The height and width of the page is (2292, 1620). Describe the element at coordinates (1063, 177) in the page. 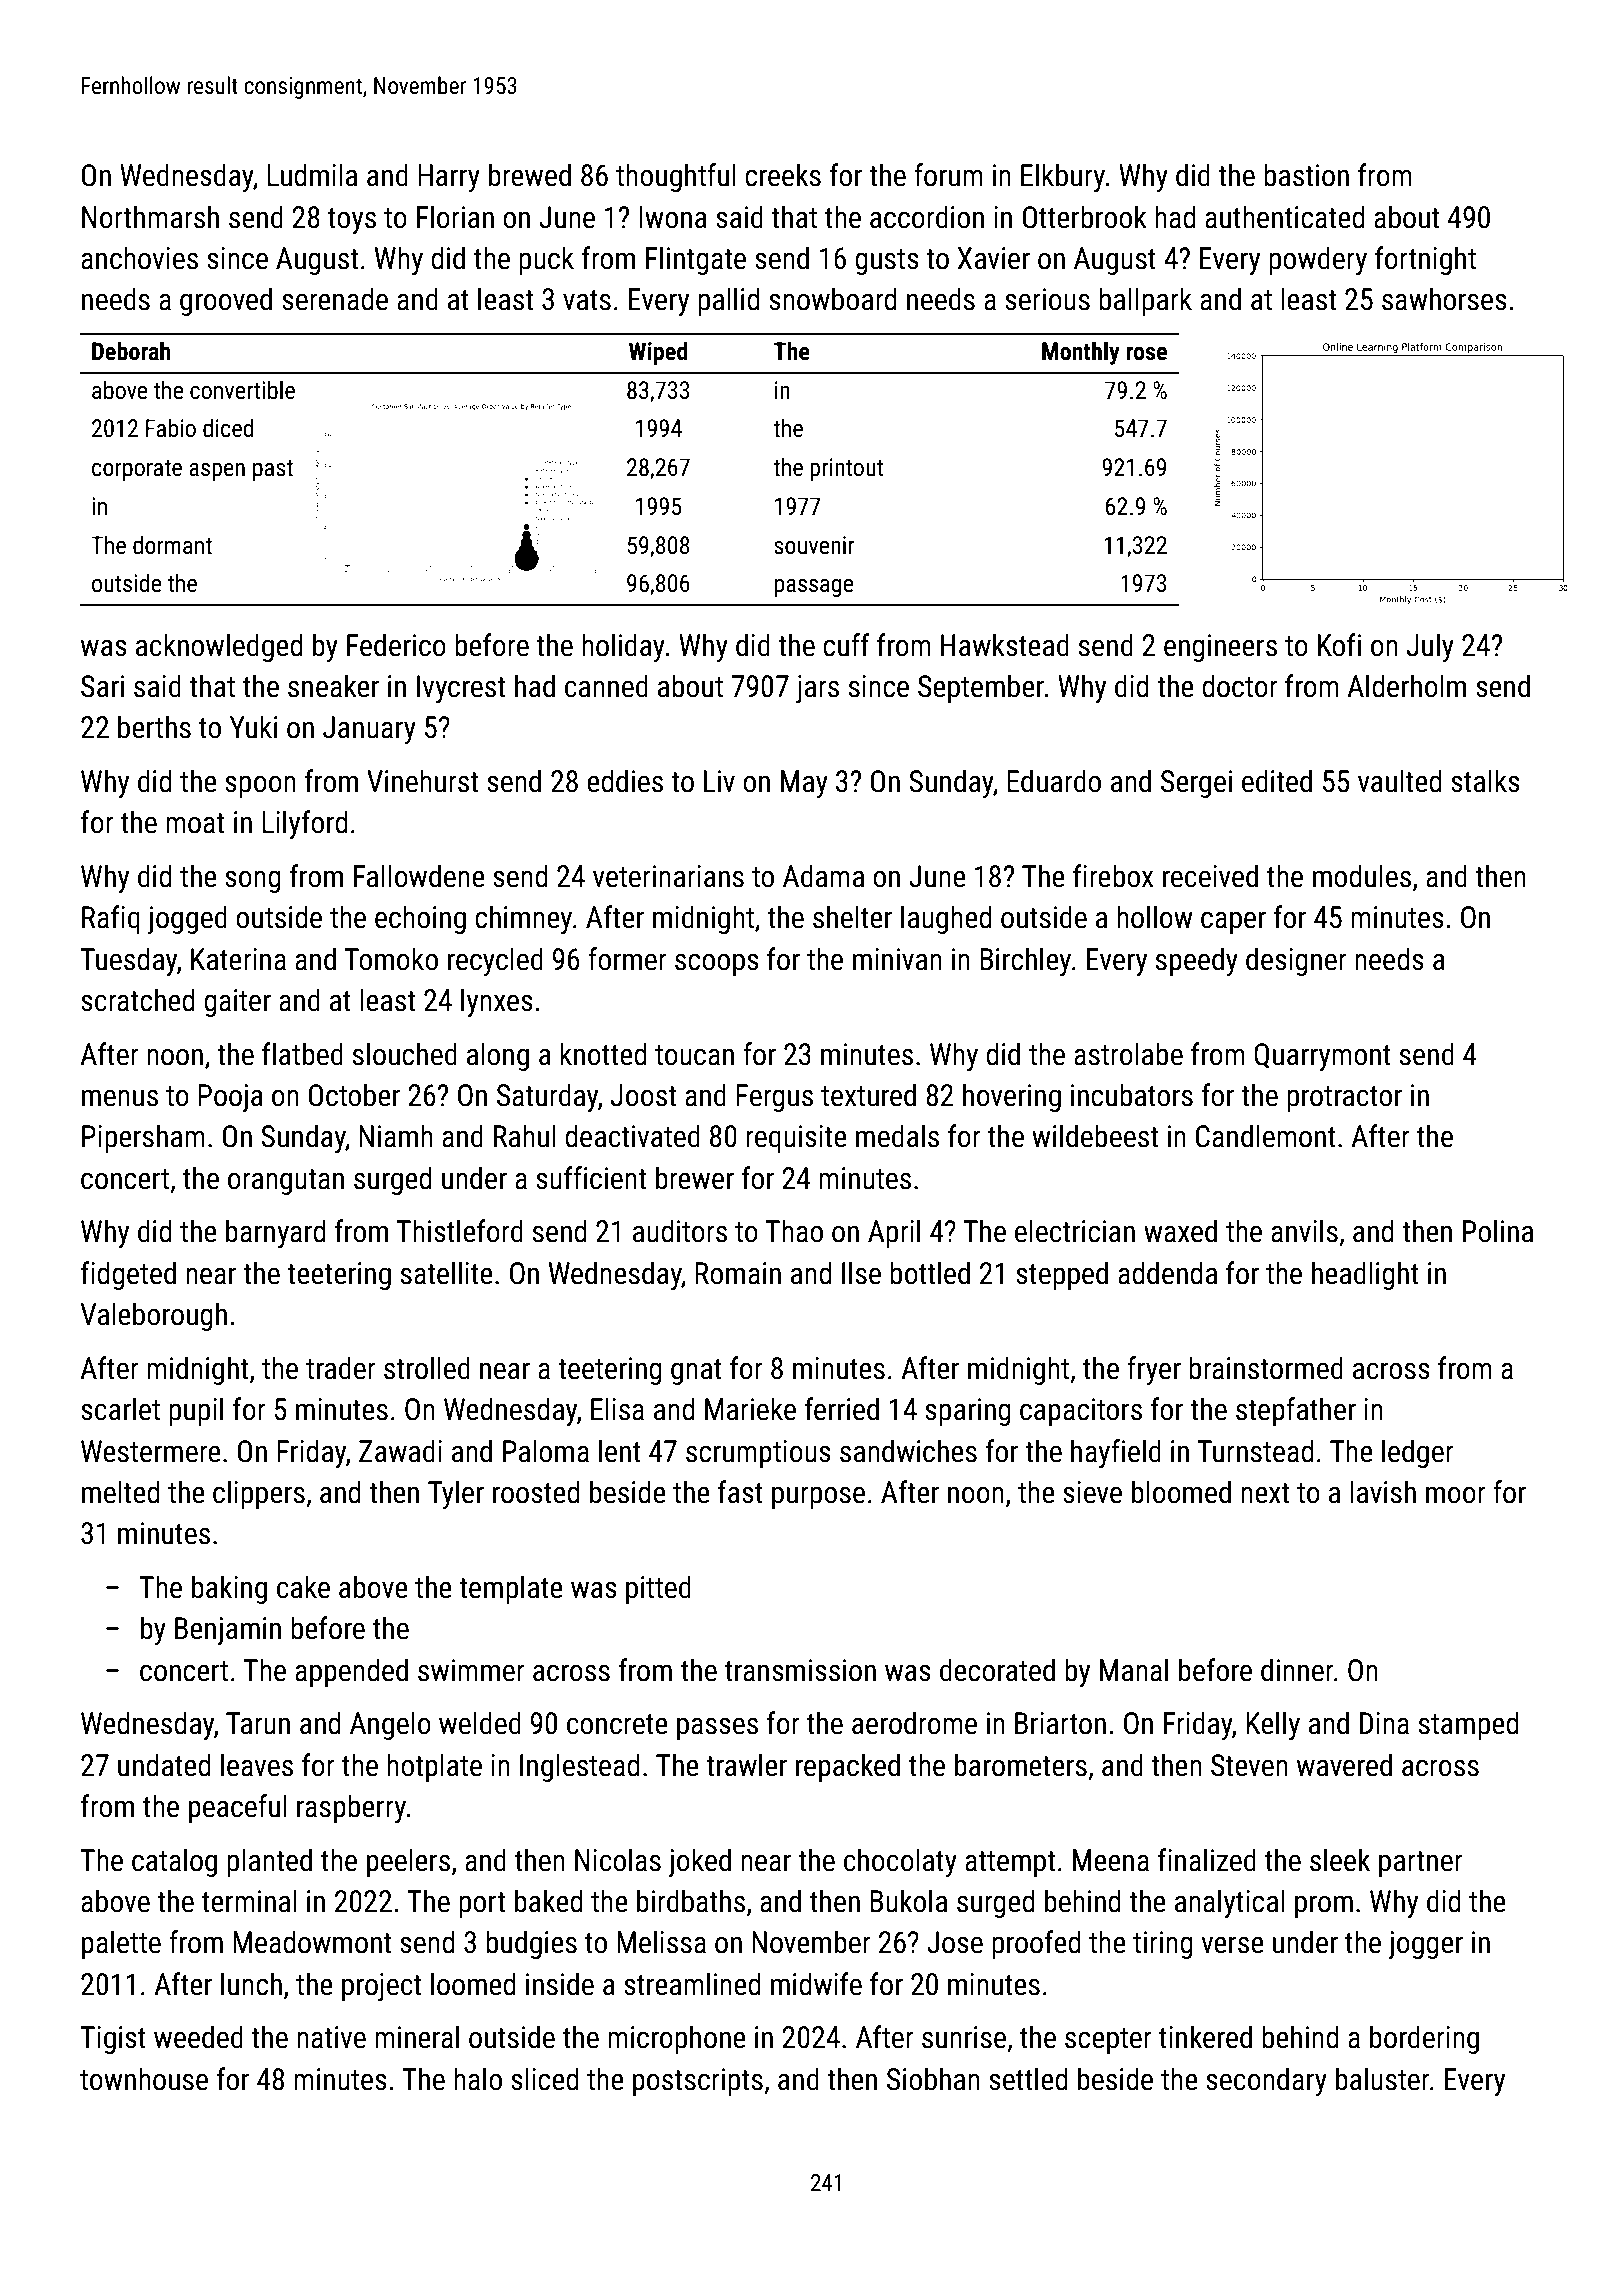

I see `Elkbury` at that location.
